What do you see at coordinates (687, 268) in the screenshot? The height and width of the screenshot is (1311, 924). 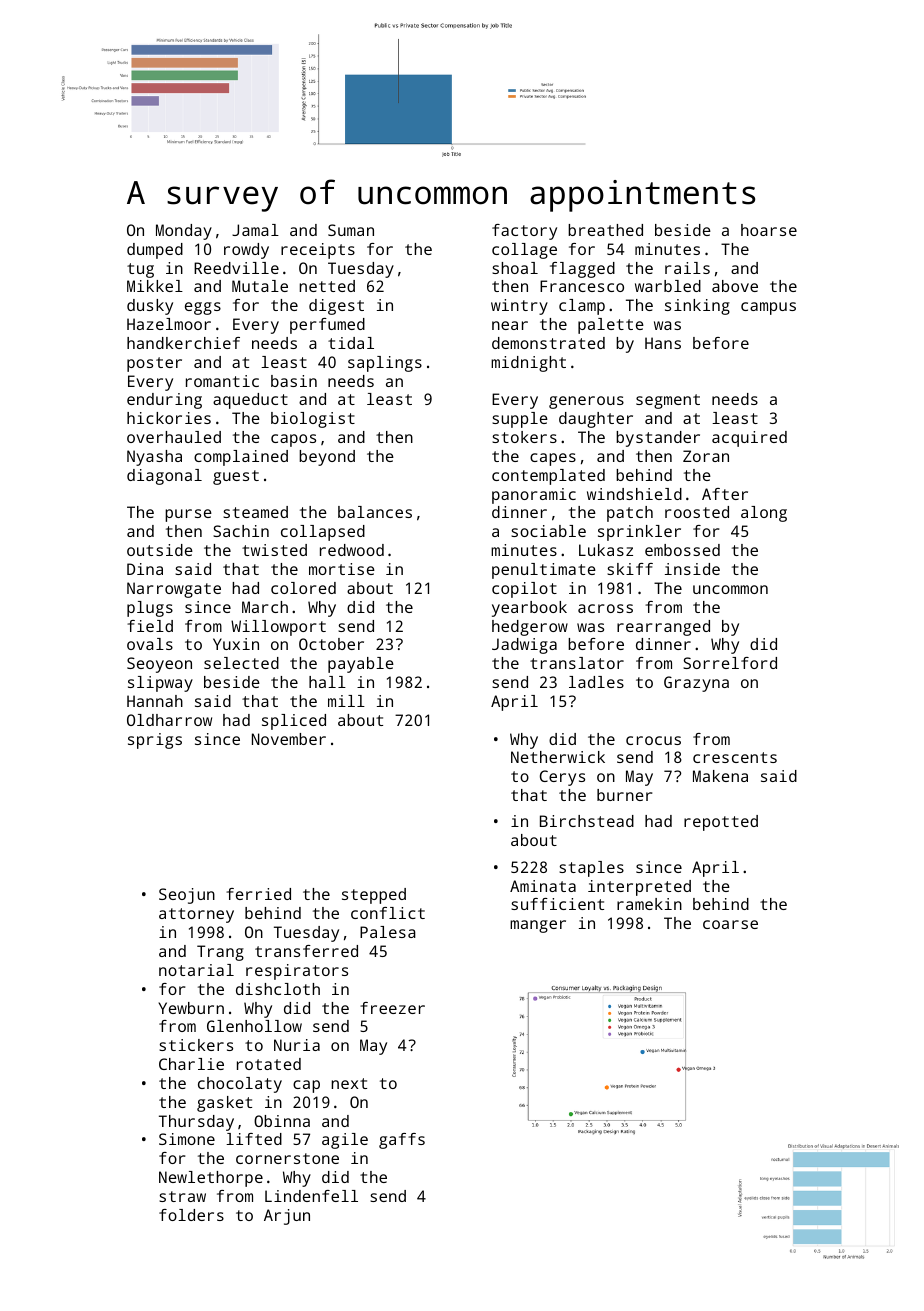 I see `rails` at bounding box center [687, 268].
